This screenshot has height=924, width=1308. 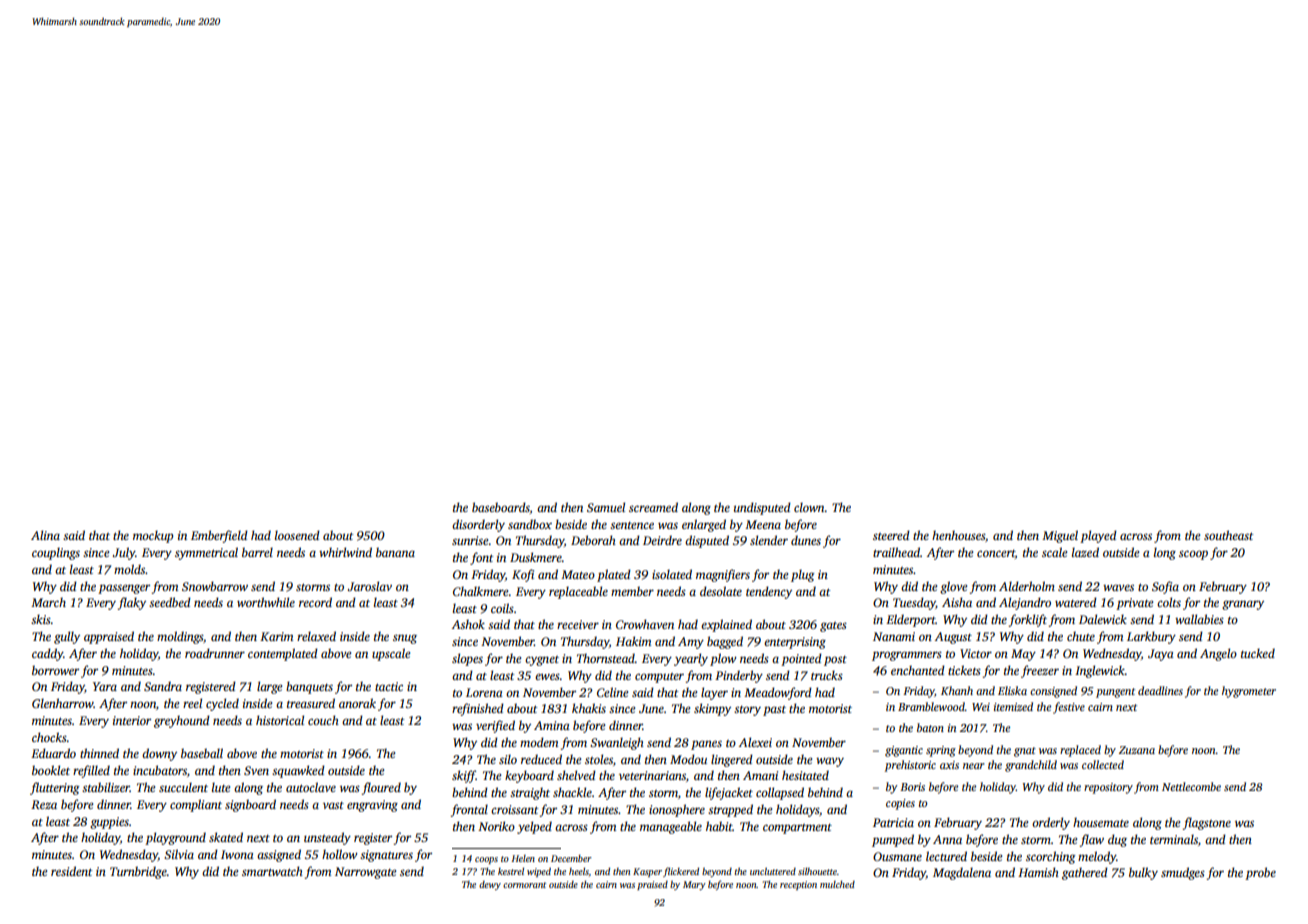 What do you see at coordinates (272, 871) in the screenshot?
I see `smartwatch` at bounding box center [272, 871].
